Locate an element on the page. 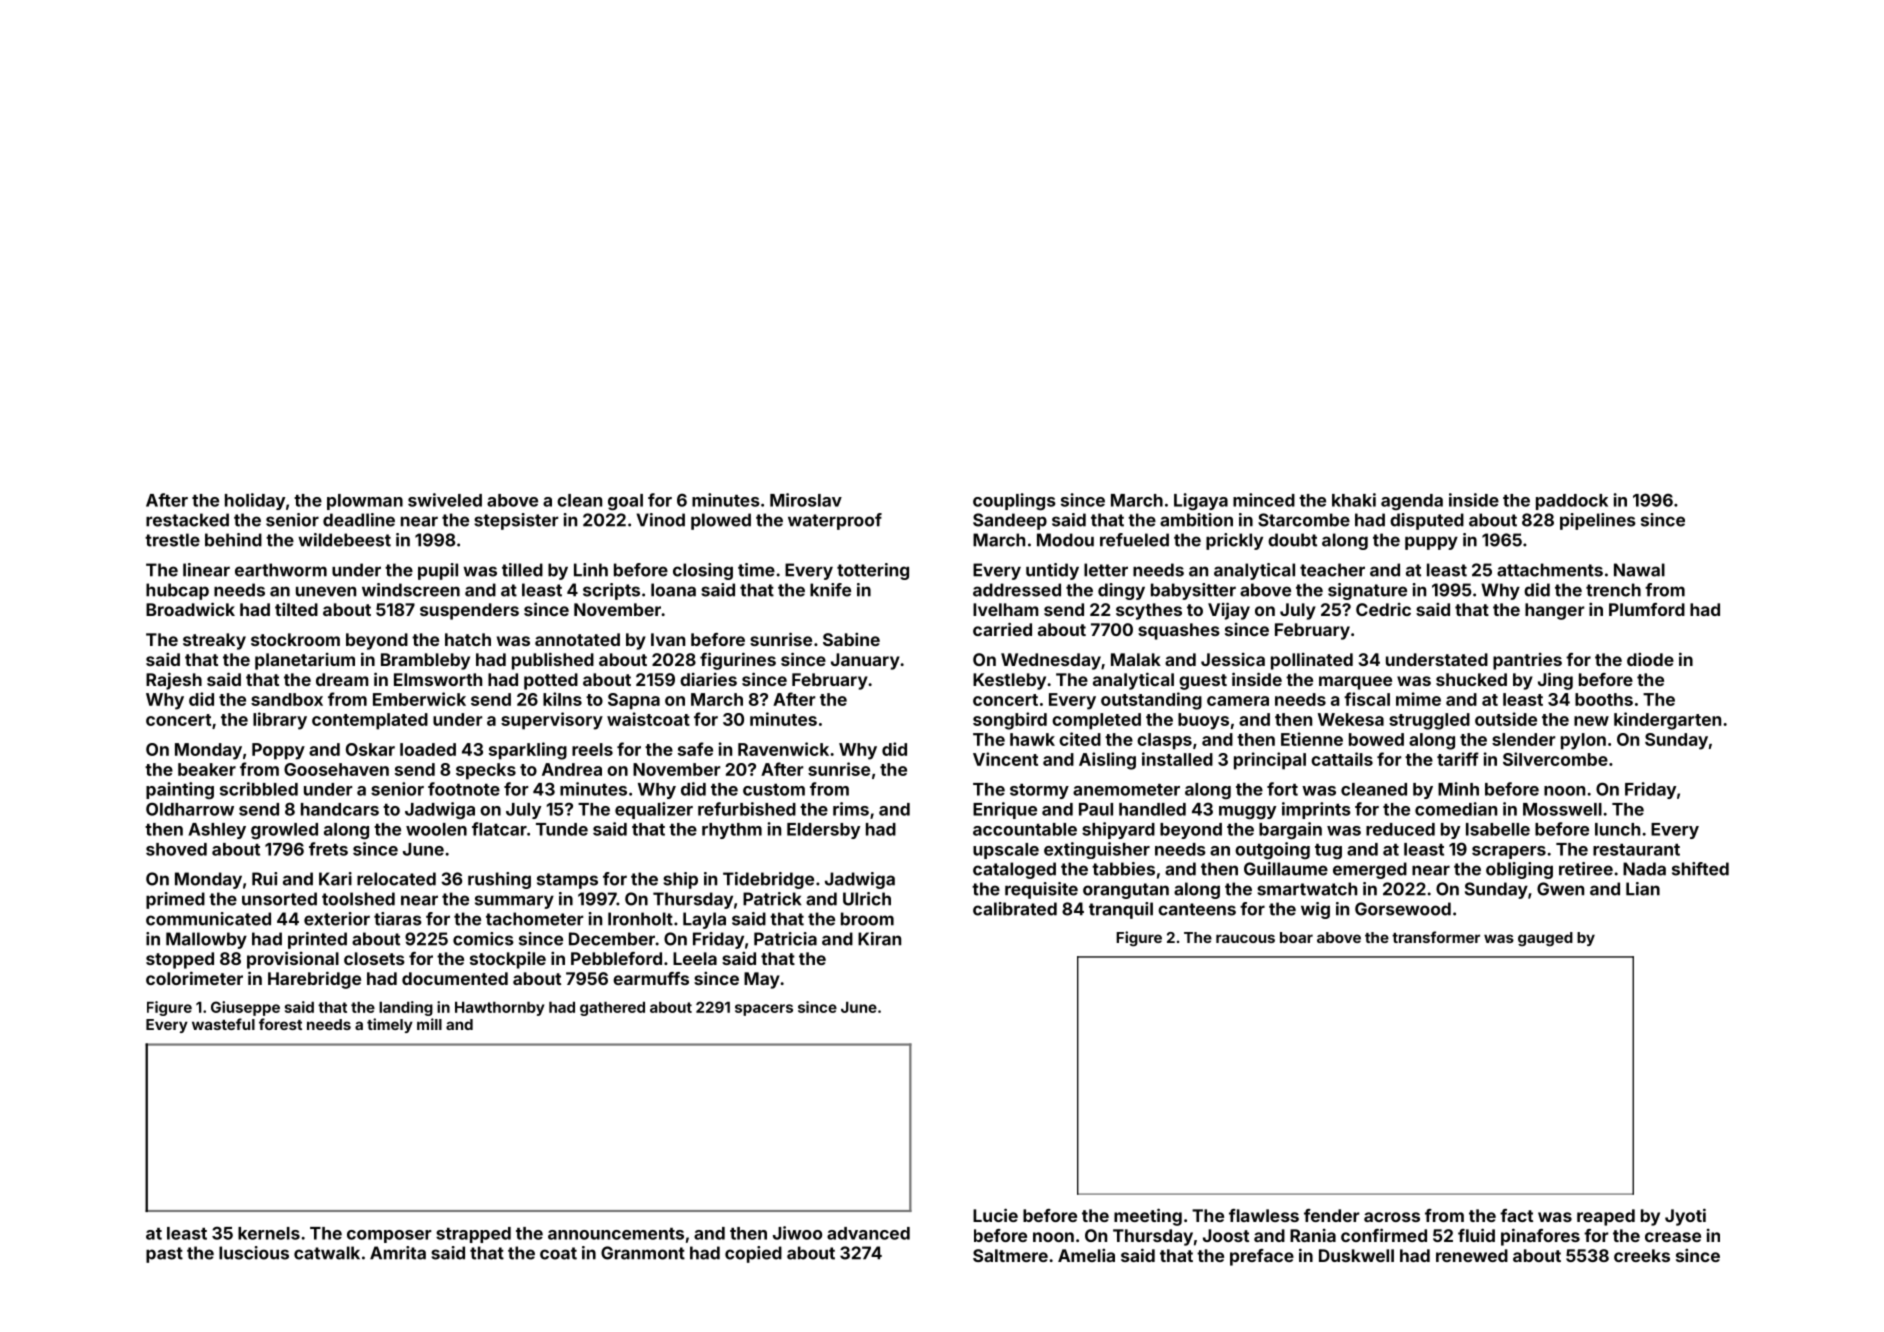  tariff is located at coordinates (1458, 759).
